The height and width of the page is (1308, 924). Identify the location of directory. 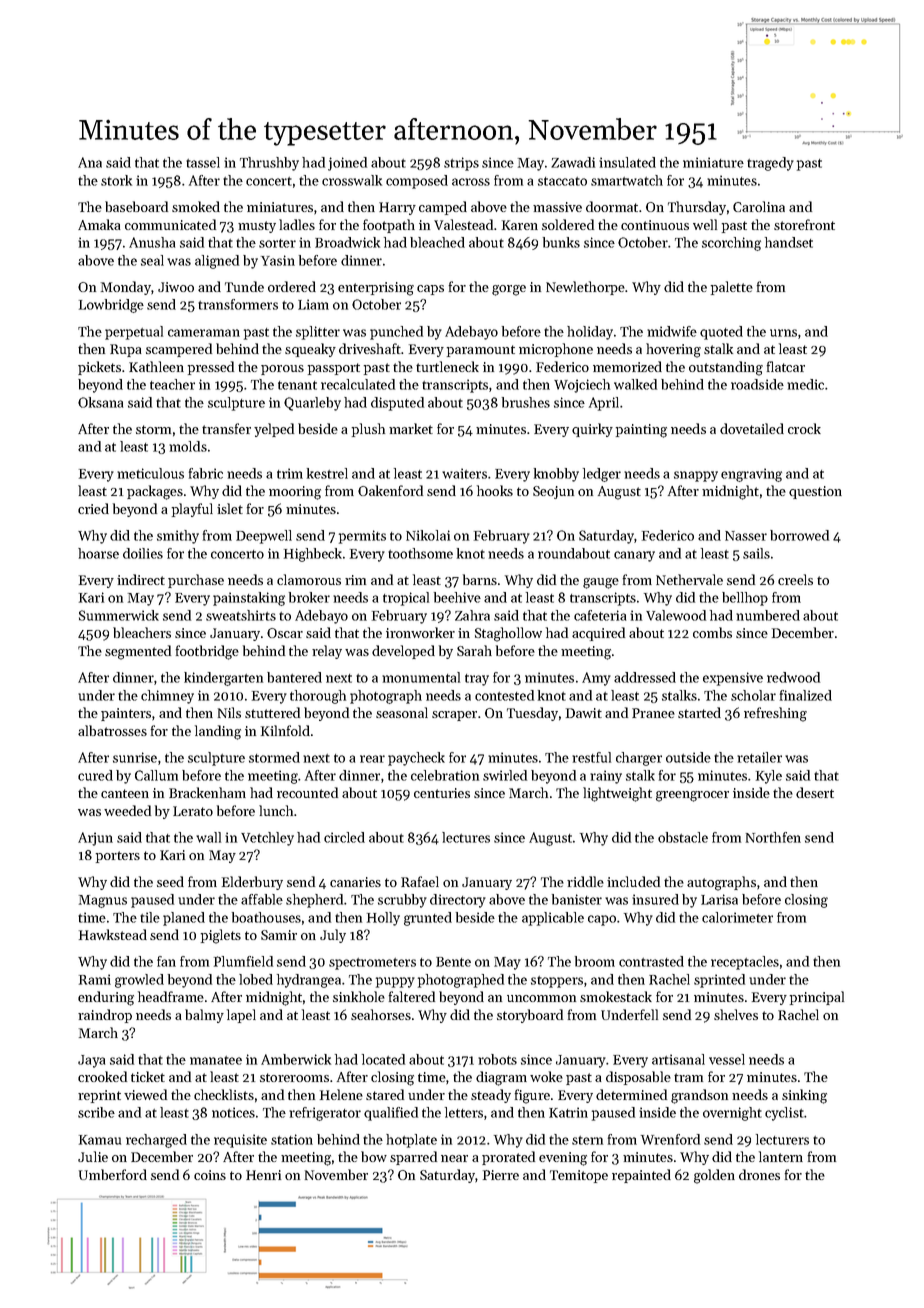
(458, 901).
